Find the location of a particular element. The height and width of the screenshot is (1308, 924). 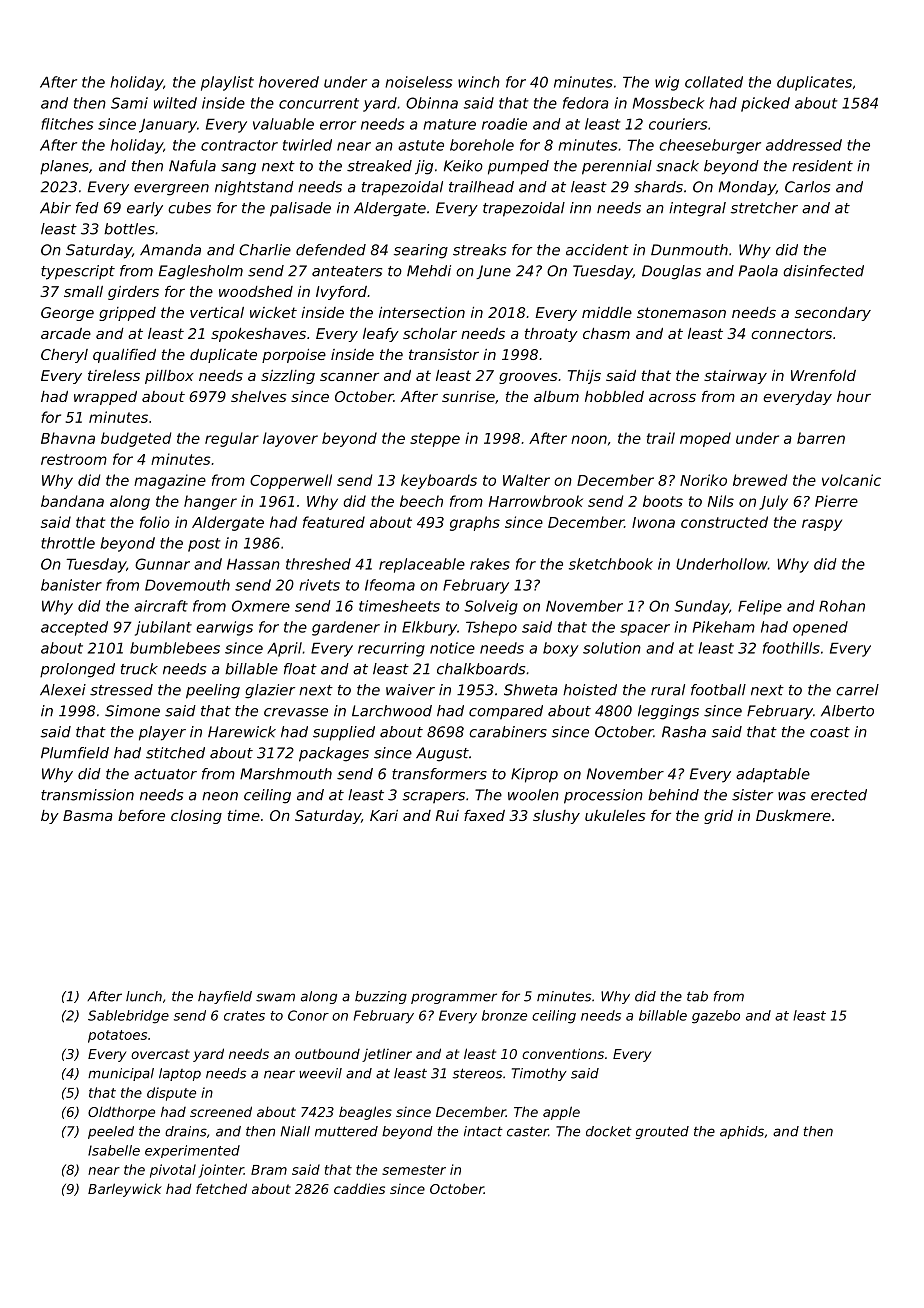

winch is located at coordinates (479, 82).
